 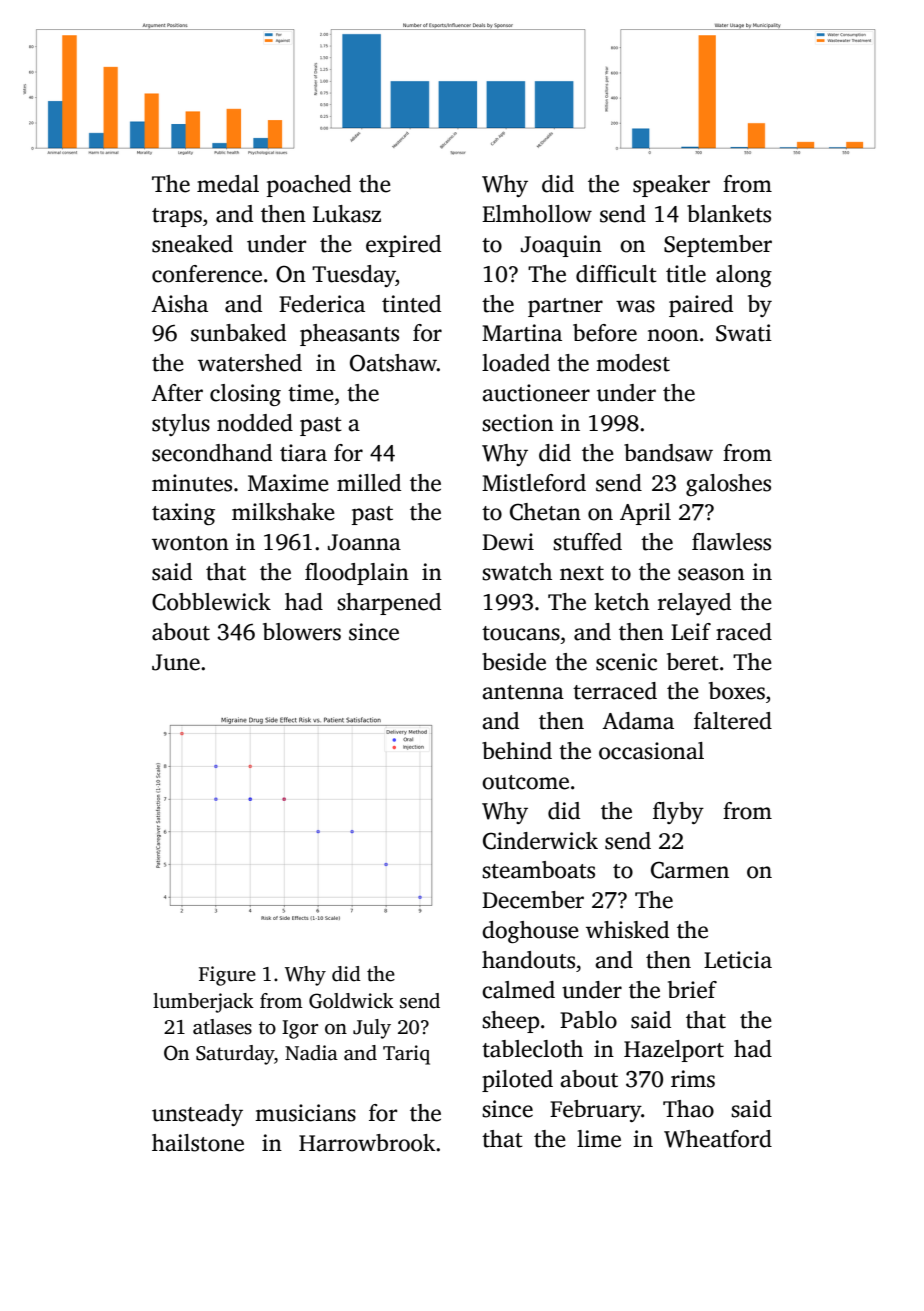 What do you see at coordinates (411, 304) in the screenshot?
I see `tinted` at bounding box center [411, 304].
